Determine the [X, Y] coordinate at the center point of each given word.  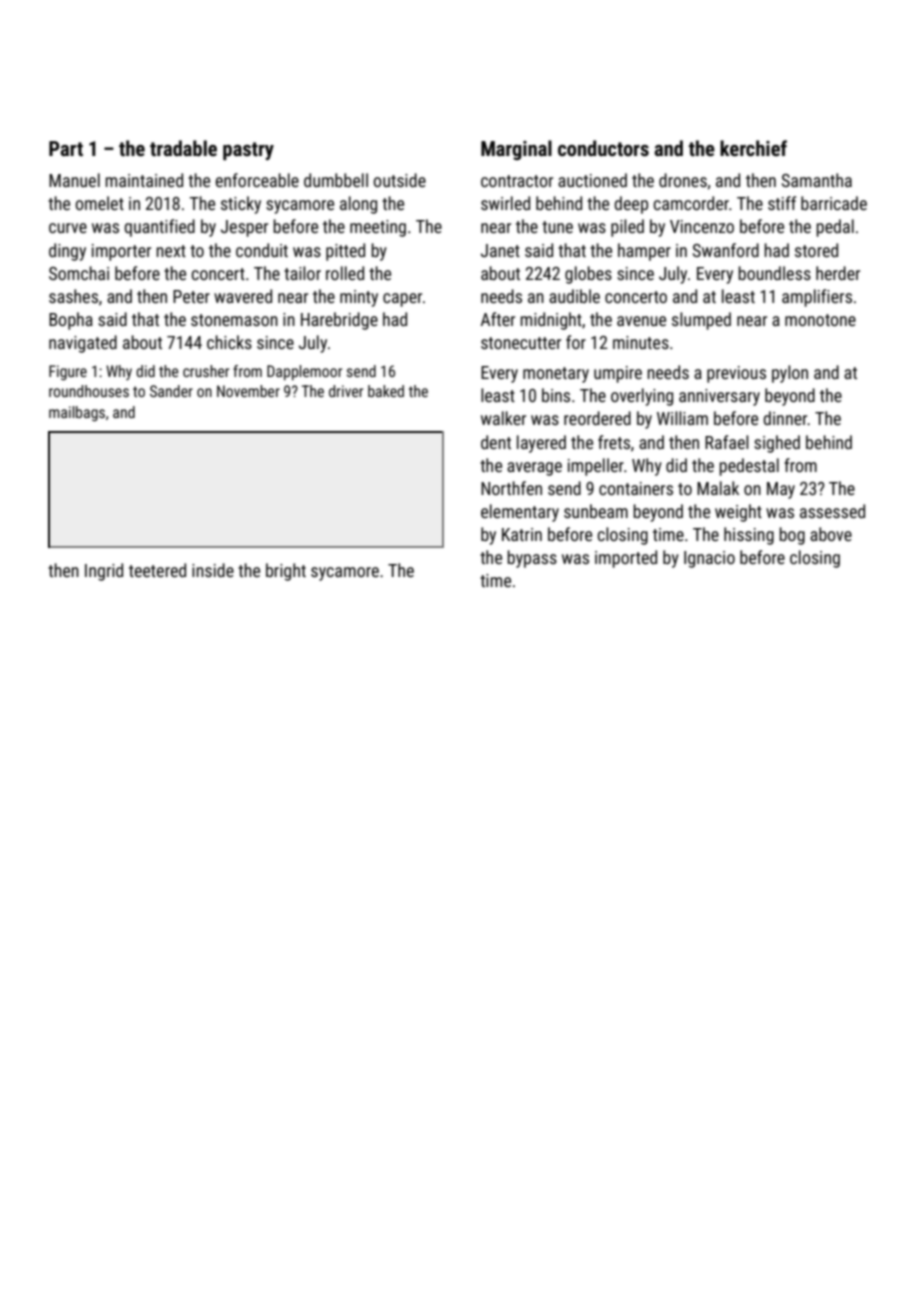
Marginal [516, 150]
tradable [183, 148]
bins [556, 395]
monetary [556, 375]
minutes [641, 342]
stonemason [234, 320]
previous [736, 374]
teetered [157, 570]
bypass [532, 559]
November [248, 391]
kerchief [753, 148]
